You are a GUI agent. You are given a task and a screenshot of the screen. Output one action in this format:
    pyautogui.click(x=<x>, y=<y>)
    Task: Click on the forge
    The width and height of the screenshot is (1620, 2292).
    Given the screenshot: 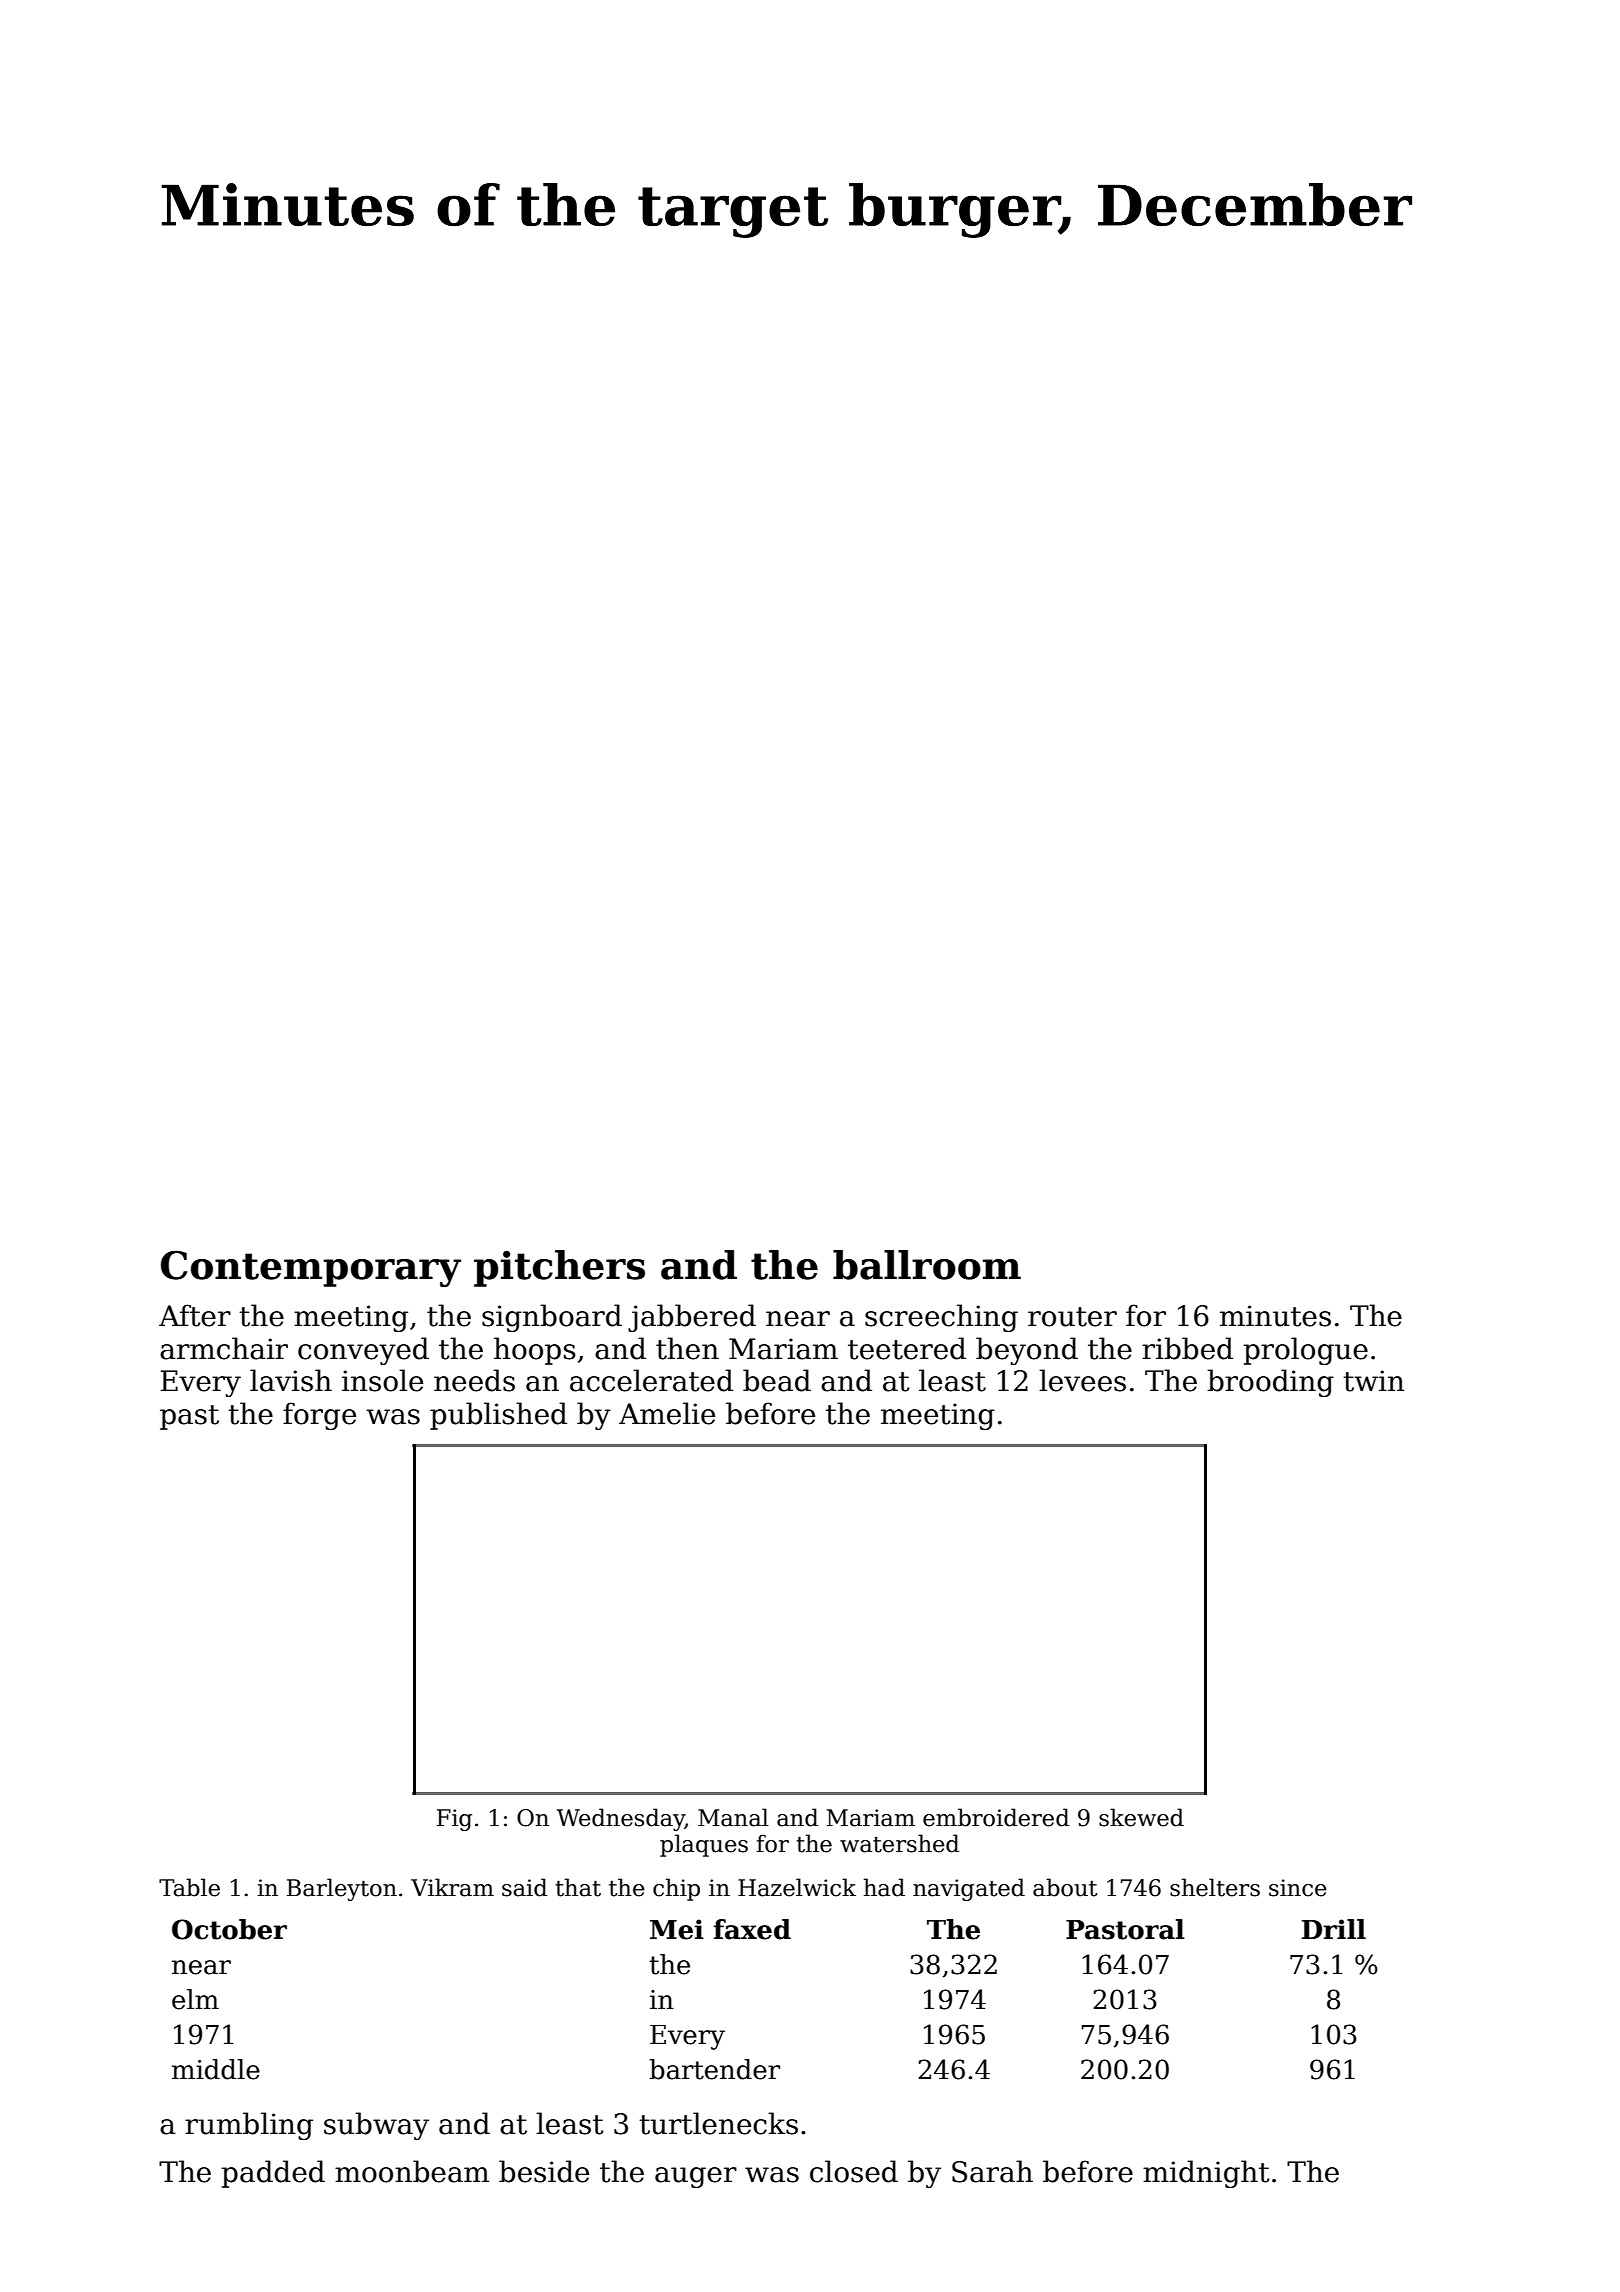 What is the action you would take?
    pyautogui.click(x=319, y=1416)
